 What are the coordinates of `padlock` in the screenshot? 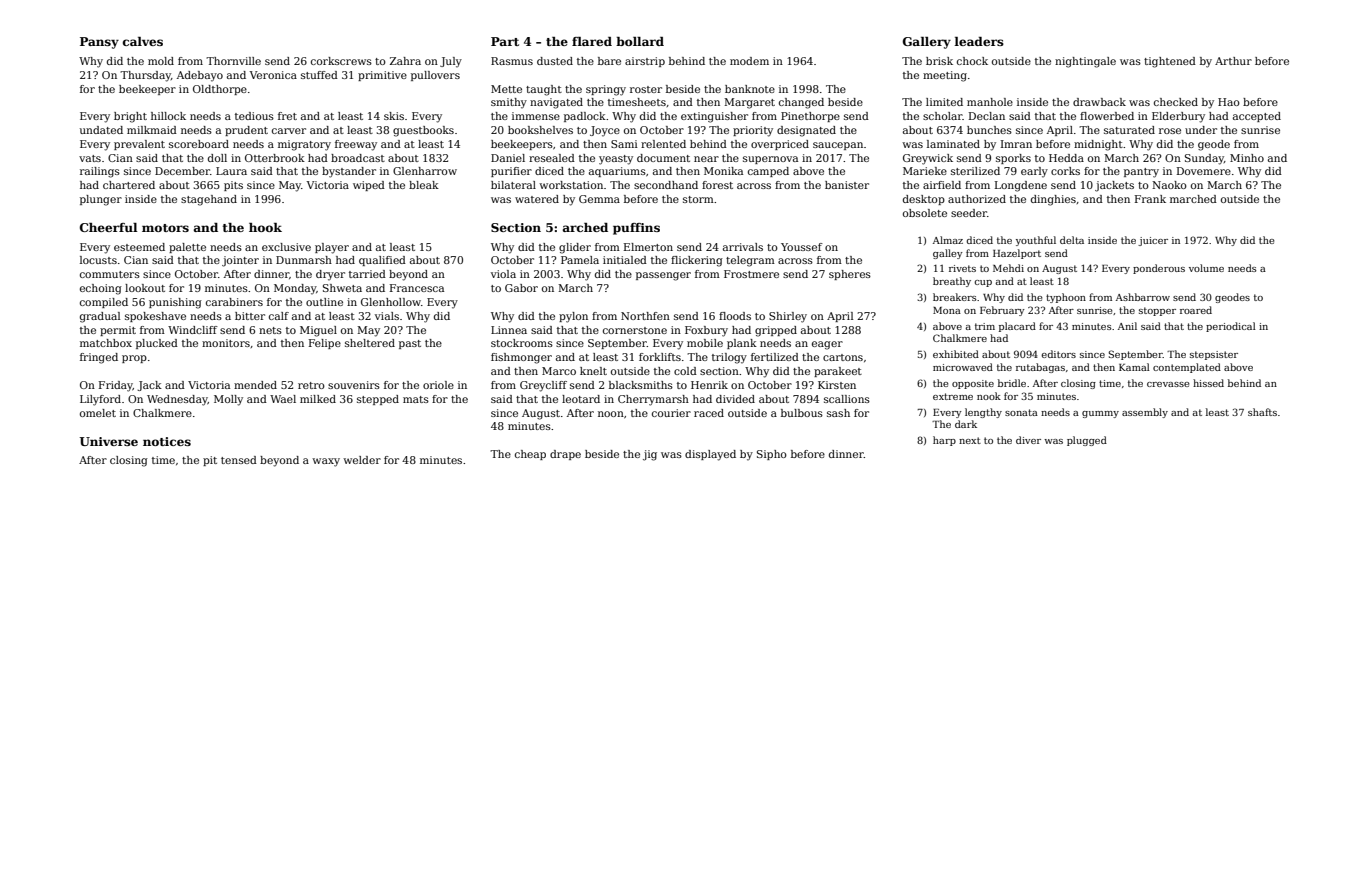 It's located at (585, 117).
